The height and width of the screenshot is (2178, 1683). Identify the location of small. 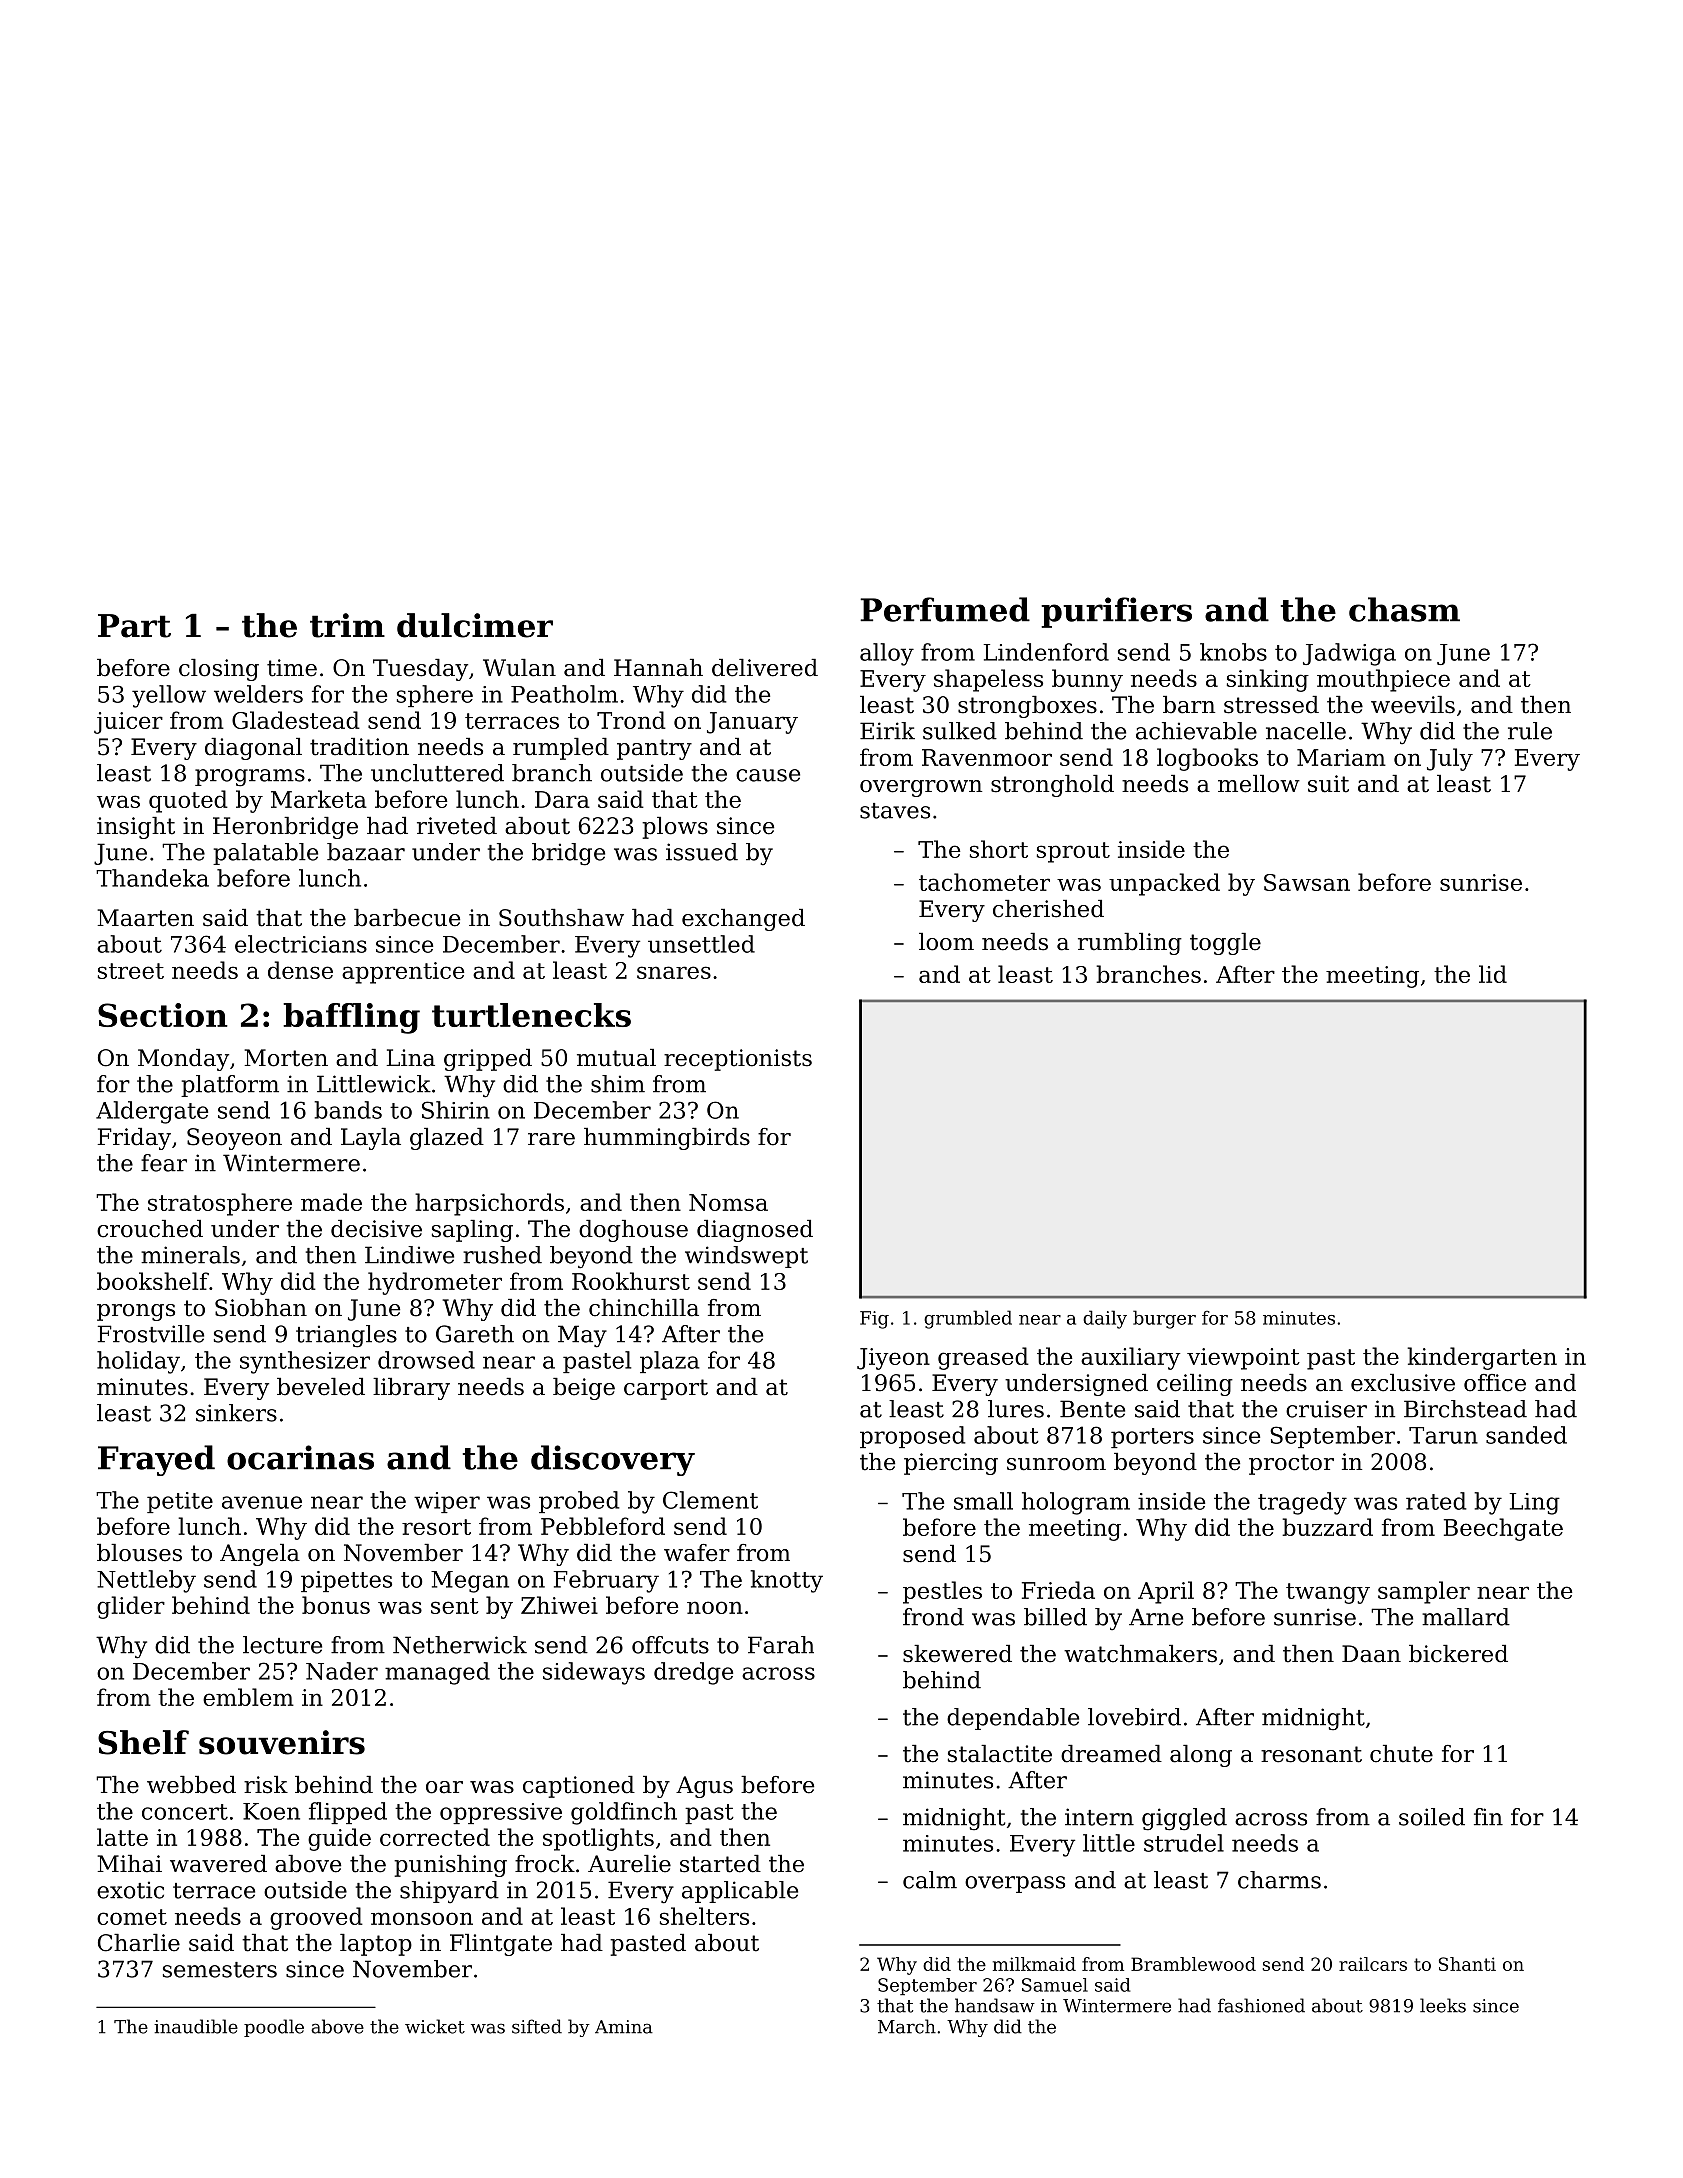
(983, 1501).
